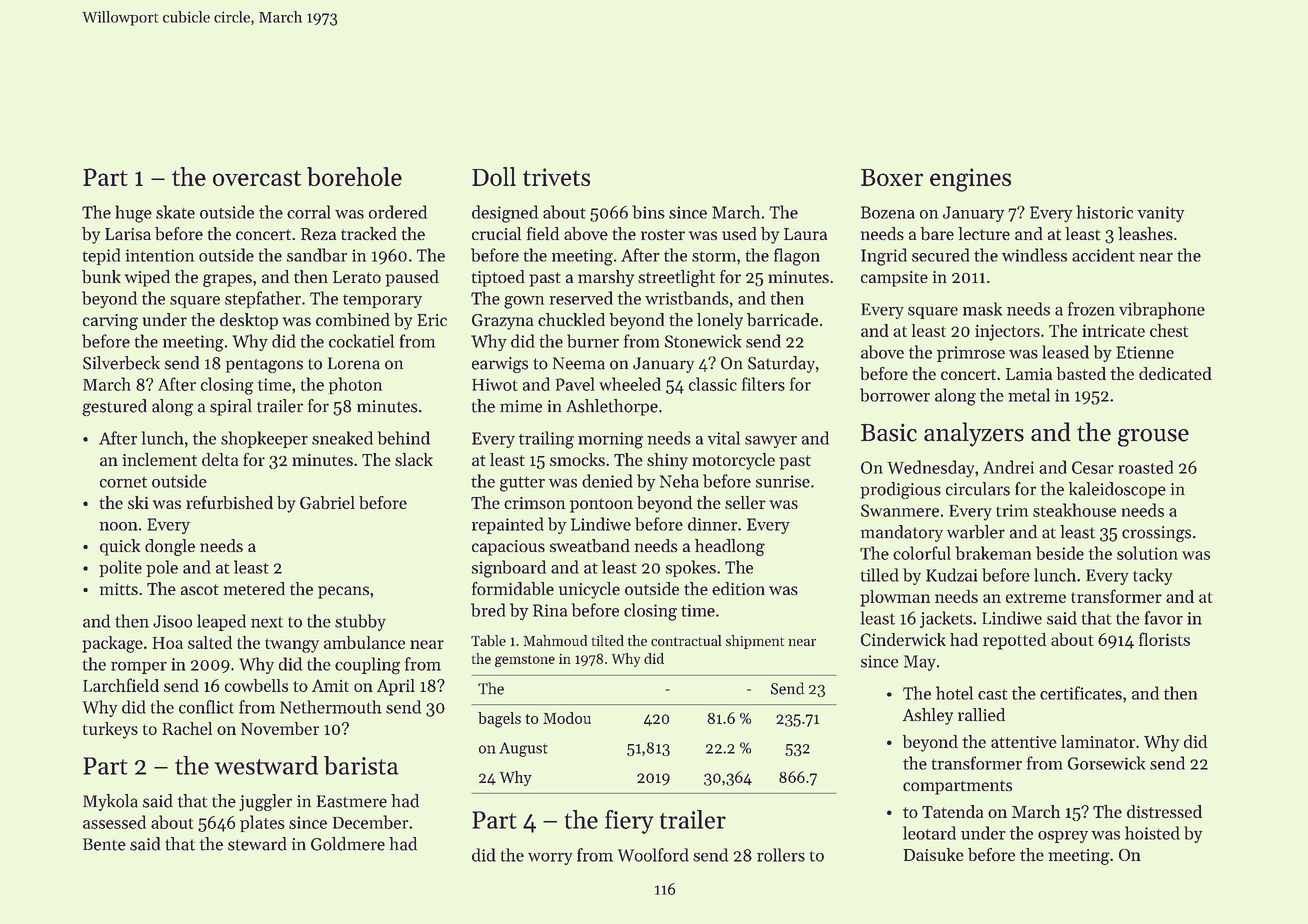 Image resolution: width=1308 pixels, height=924 pixels. I want to click on mitts, so click(119, 589).
